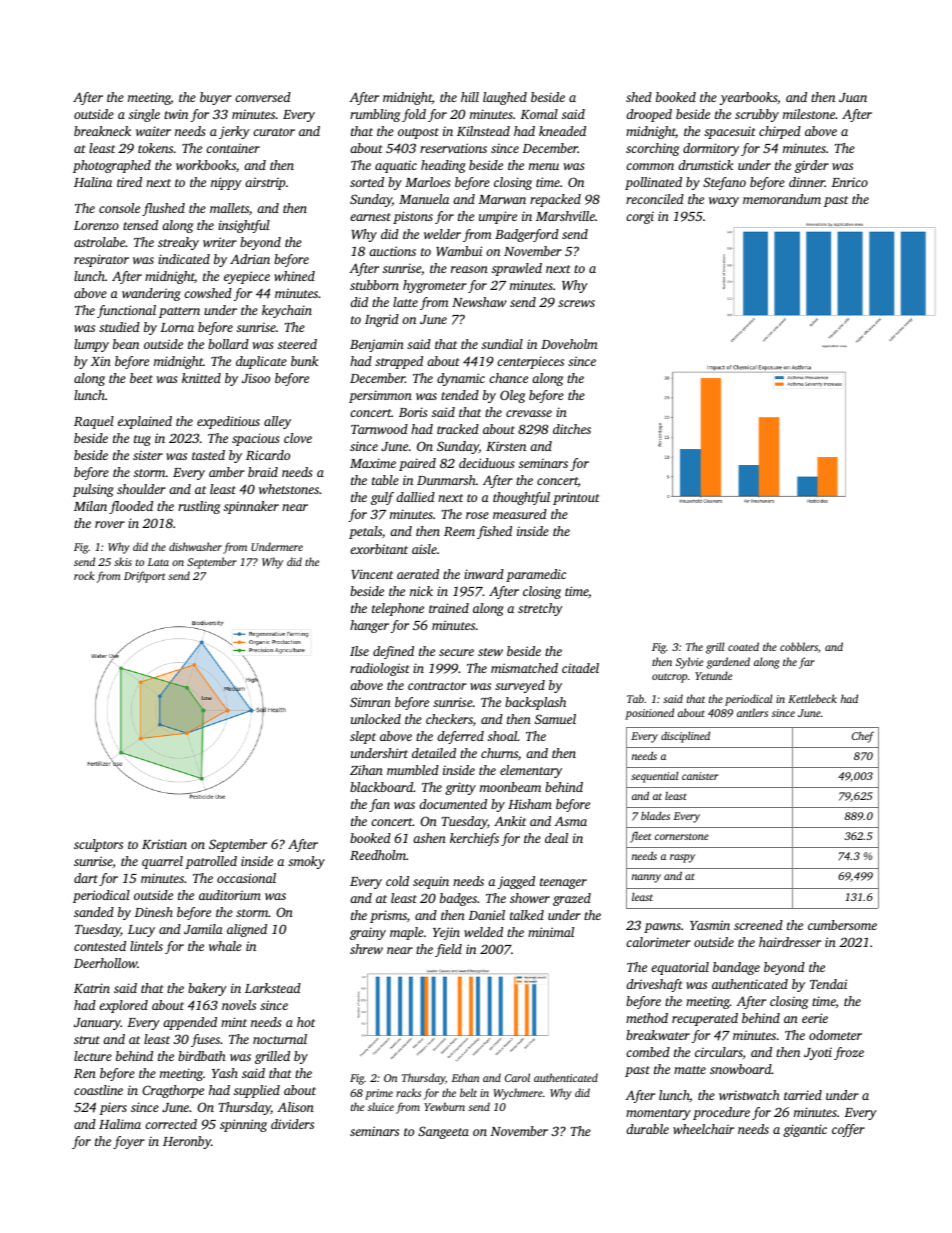  Describe the element at coordinates (289, 489) in the screenshot. I see `whetstones` at that location.
